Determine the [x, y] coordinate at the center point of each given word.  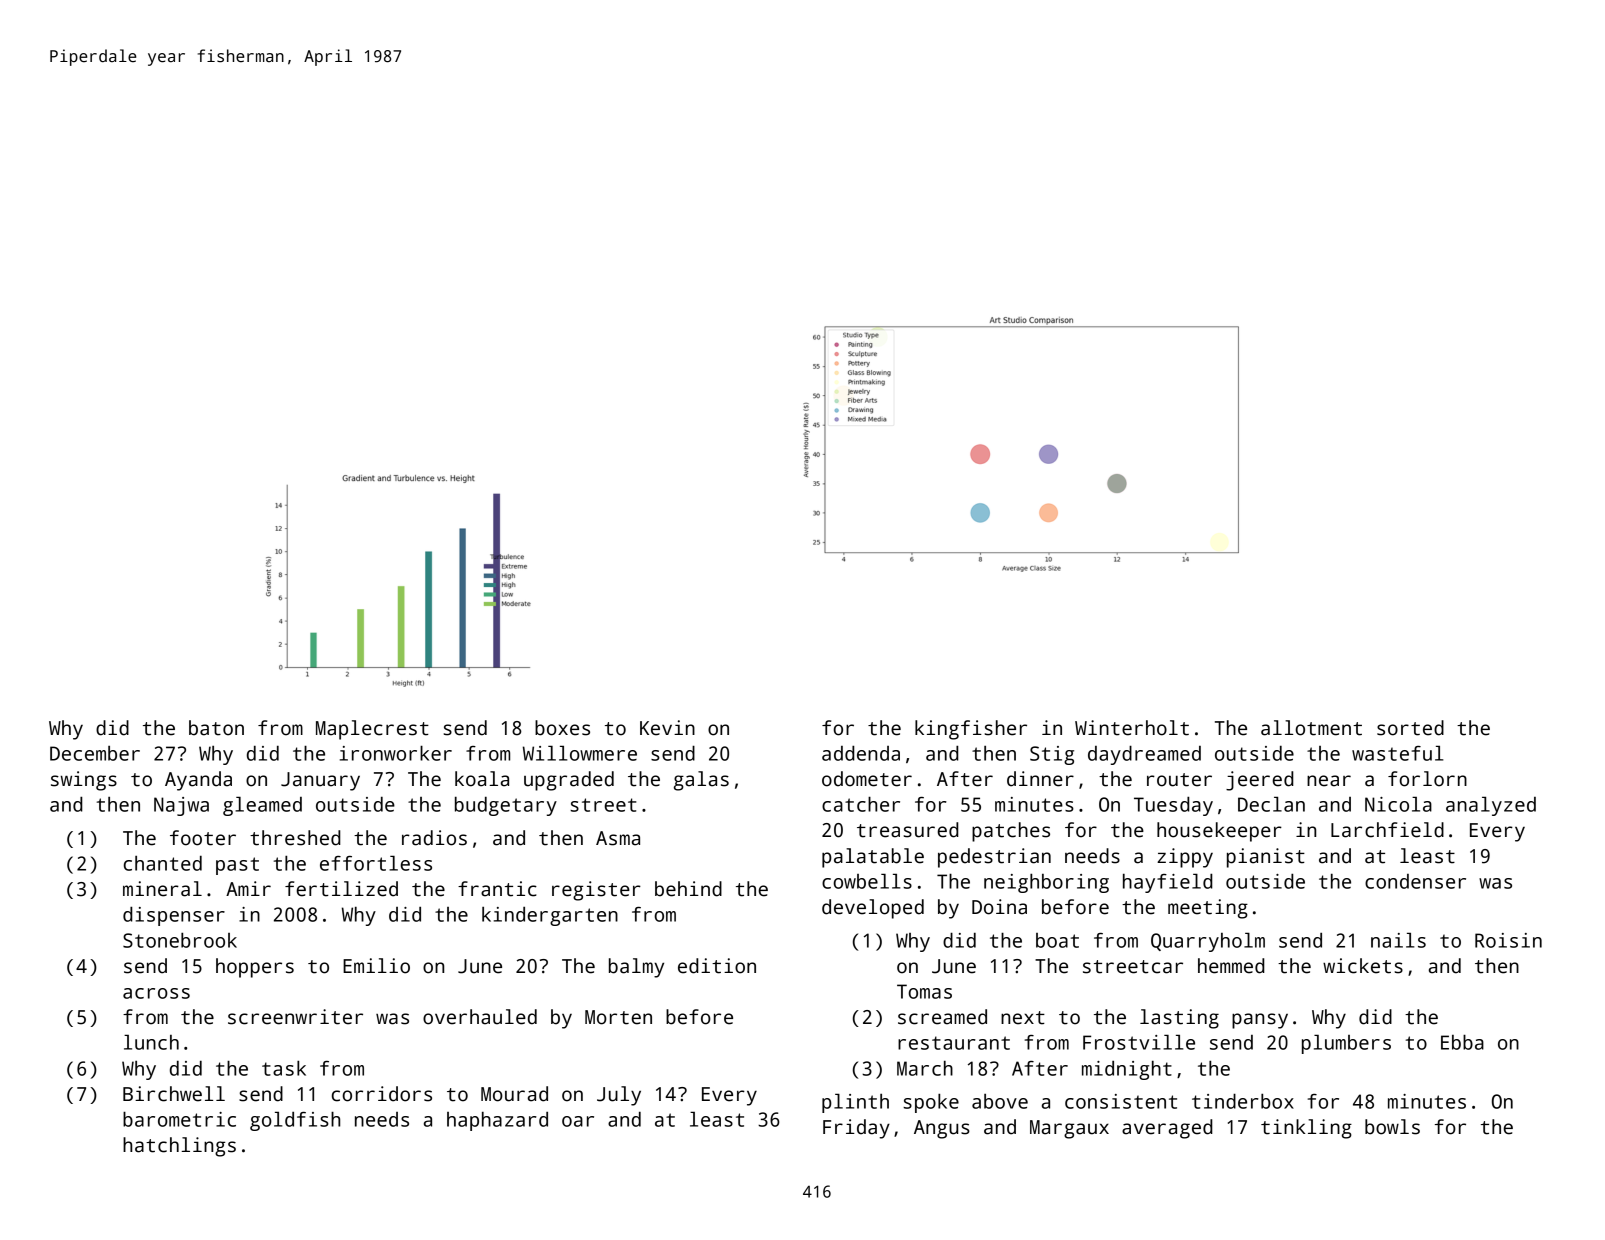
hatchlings [179, 1147]
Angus [942, 1129]
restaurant [954, 1043]
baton [216, 728]
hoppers [255, 968]
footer [203, 838]
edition [717, 966]
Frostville [1139, 1042]
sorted [1410, 728]
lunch [151, 1042]
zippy [1185, 858]
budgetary [506, 806]
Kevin [667, 728]
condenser [1415, 881]
